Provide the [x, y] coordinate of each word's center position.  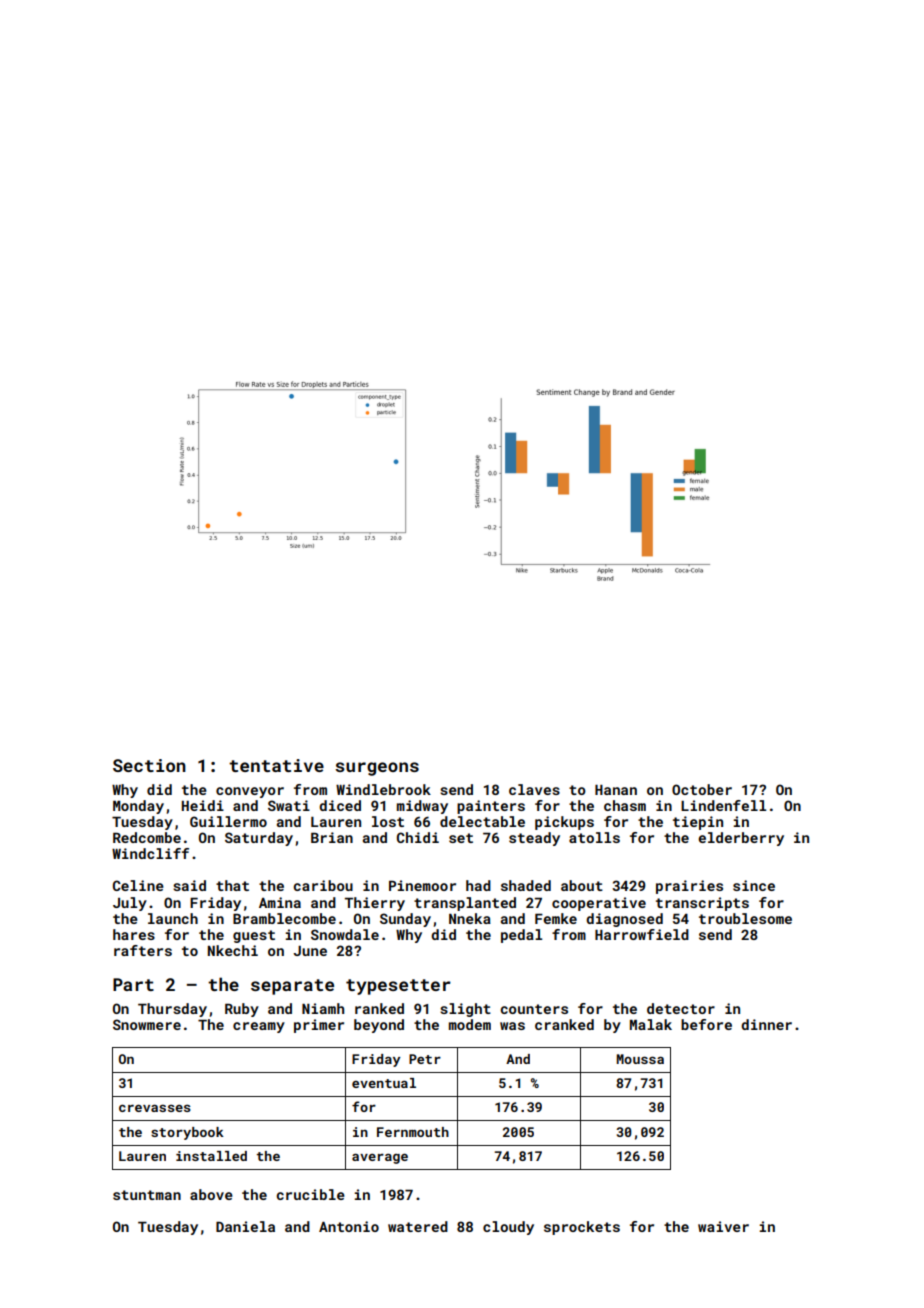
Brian [332, 837]
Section [149, 765]
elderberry [741, 839]
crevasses [155, 1108]
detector [681, 1008]
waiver [723, 1226]
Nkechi [233, 950]
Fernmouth [413, 1132]
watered [418, 1226]
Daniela [245, 1226]
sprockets [582, 1228]
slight [465, 1010]
